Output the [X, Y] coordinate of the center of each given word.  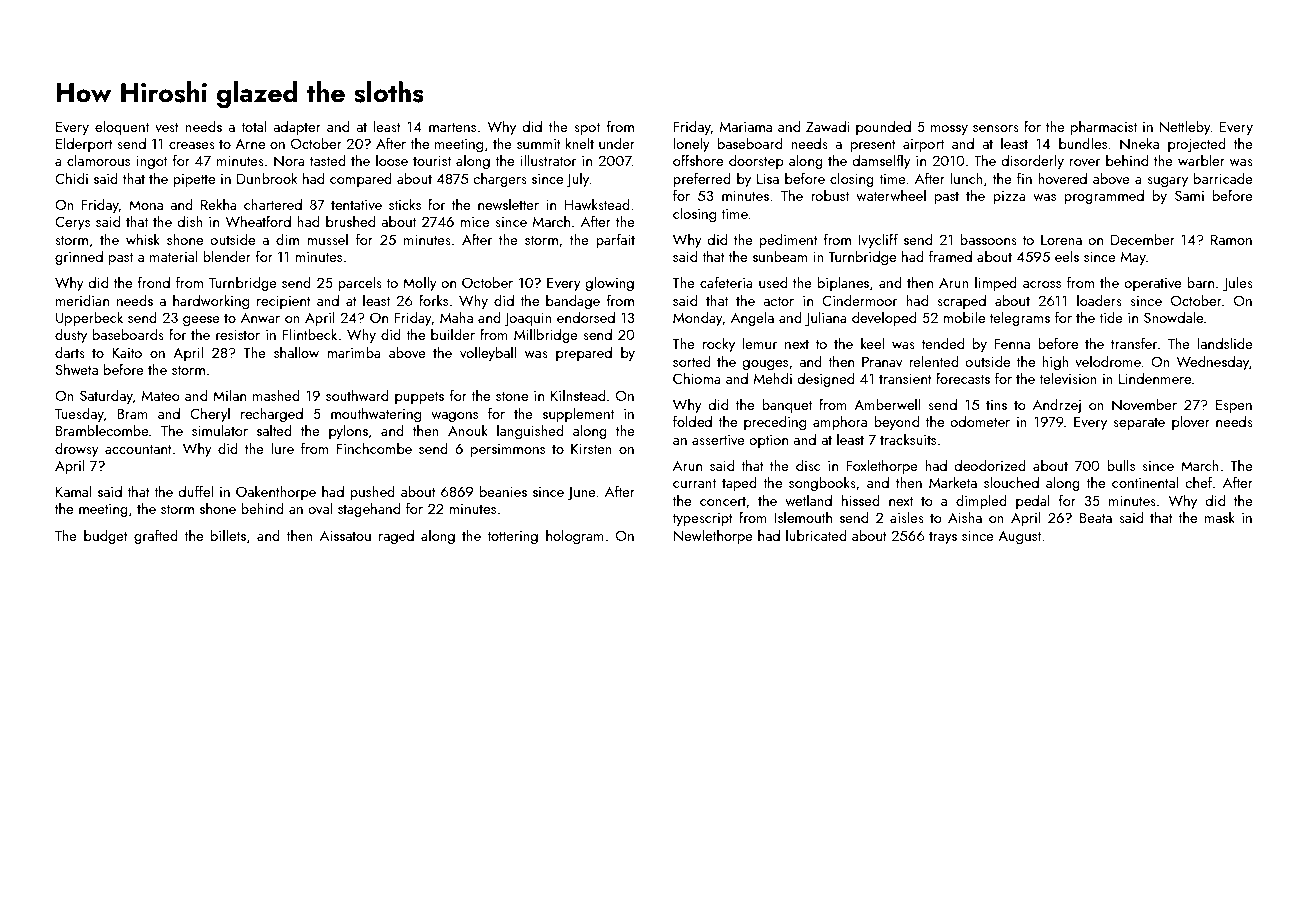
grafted [156, 536]
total [253, 126]
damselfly [882, 161]
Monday [698, 318]
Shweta [76, 369]
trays [943, 538]
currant [694, 483]
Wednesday [1212, 362]
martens [452, 127]
